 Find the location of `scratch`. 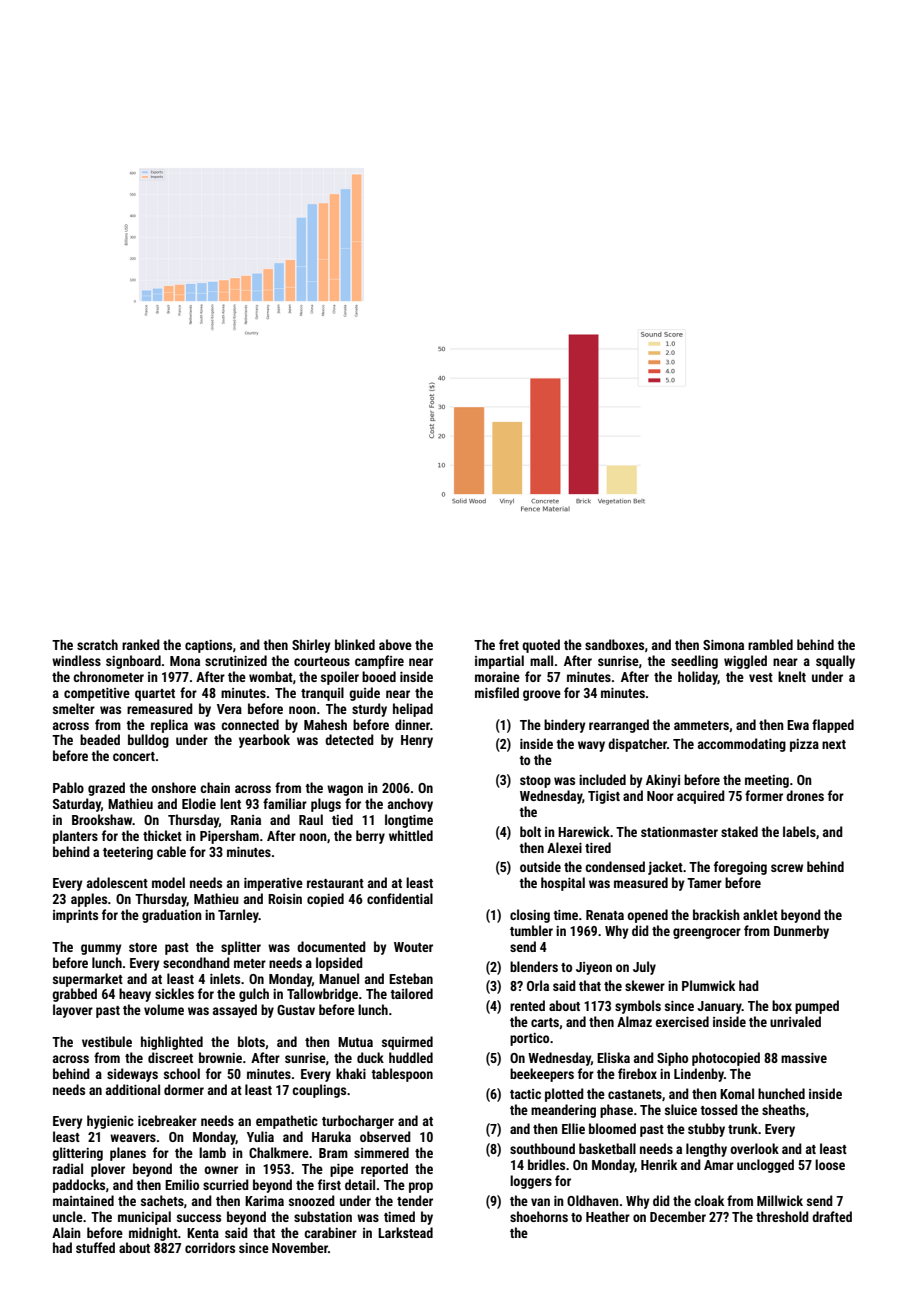

scratch is located at coordinates (97, 644).
